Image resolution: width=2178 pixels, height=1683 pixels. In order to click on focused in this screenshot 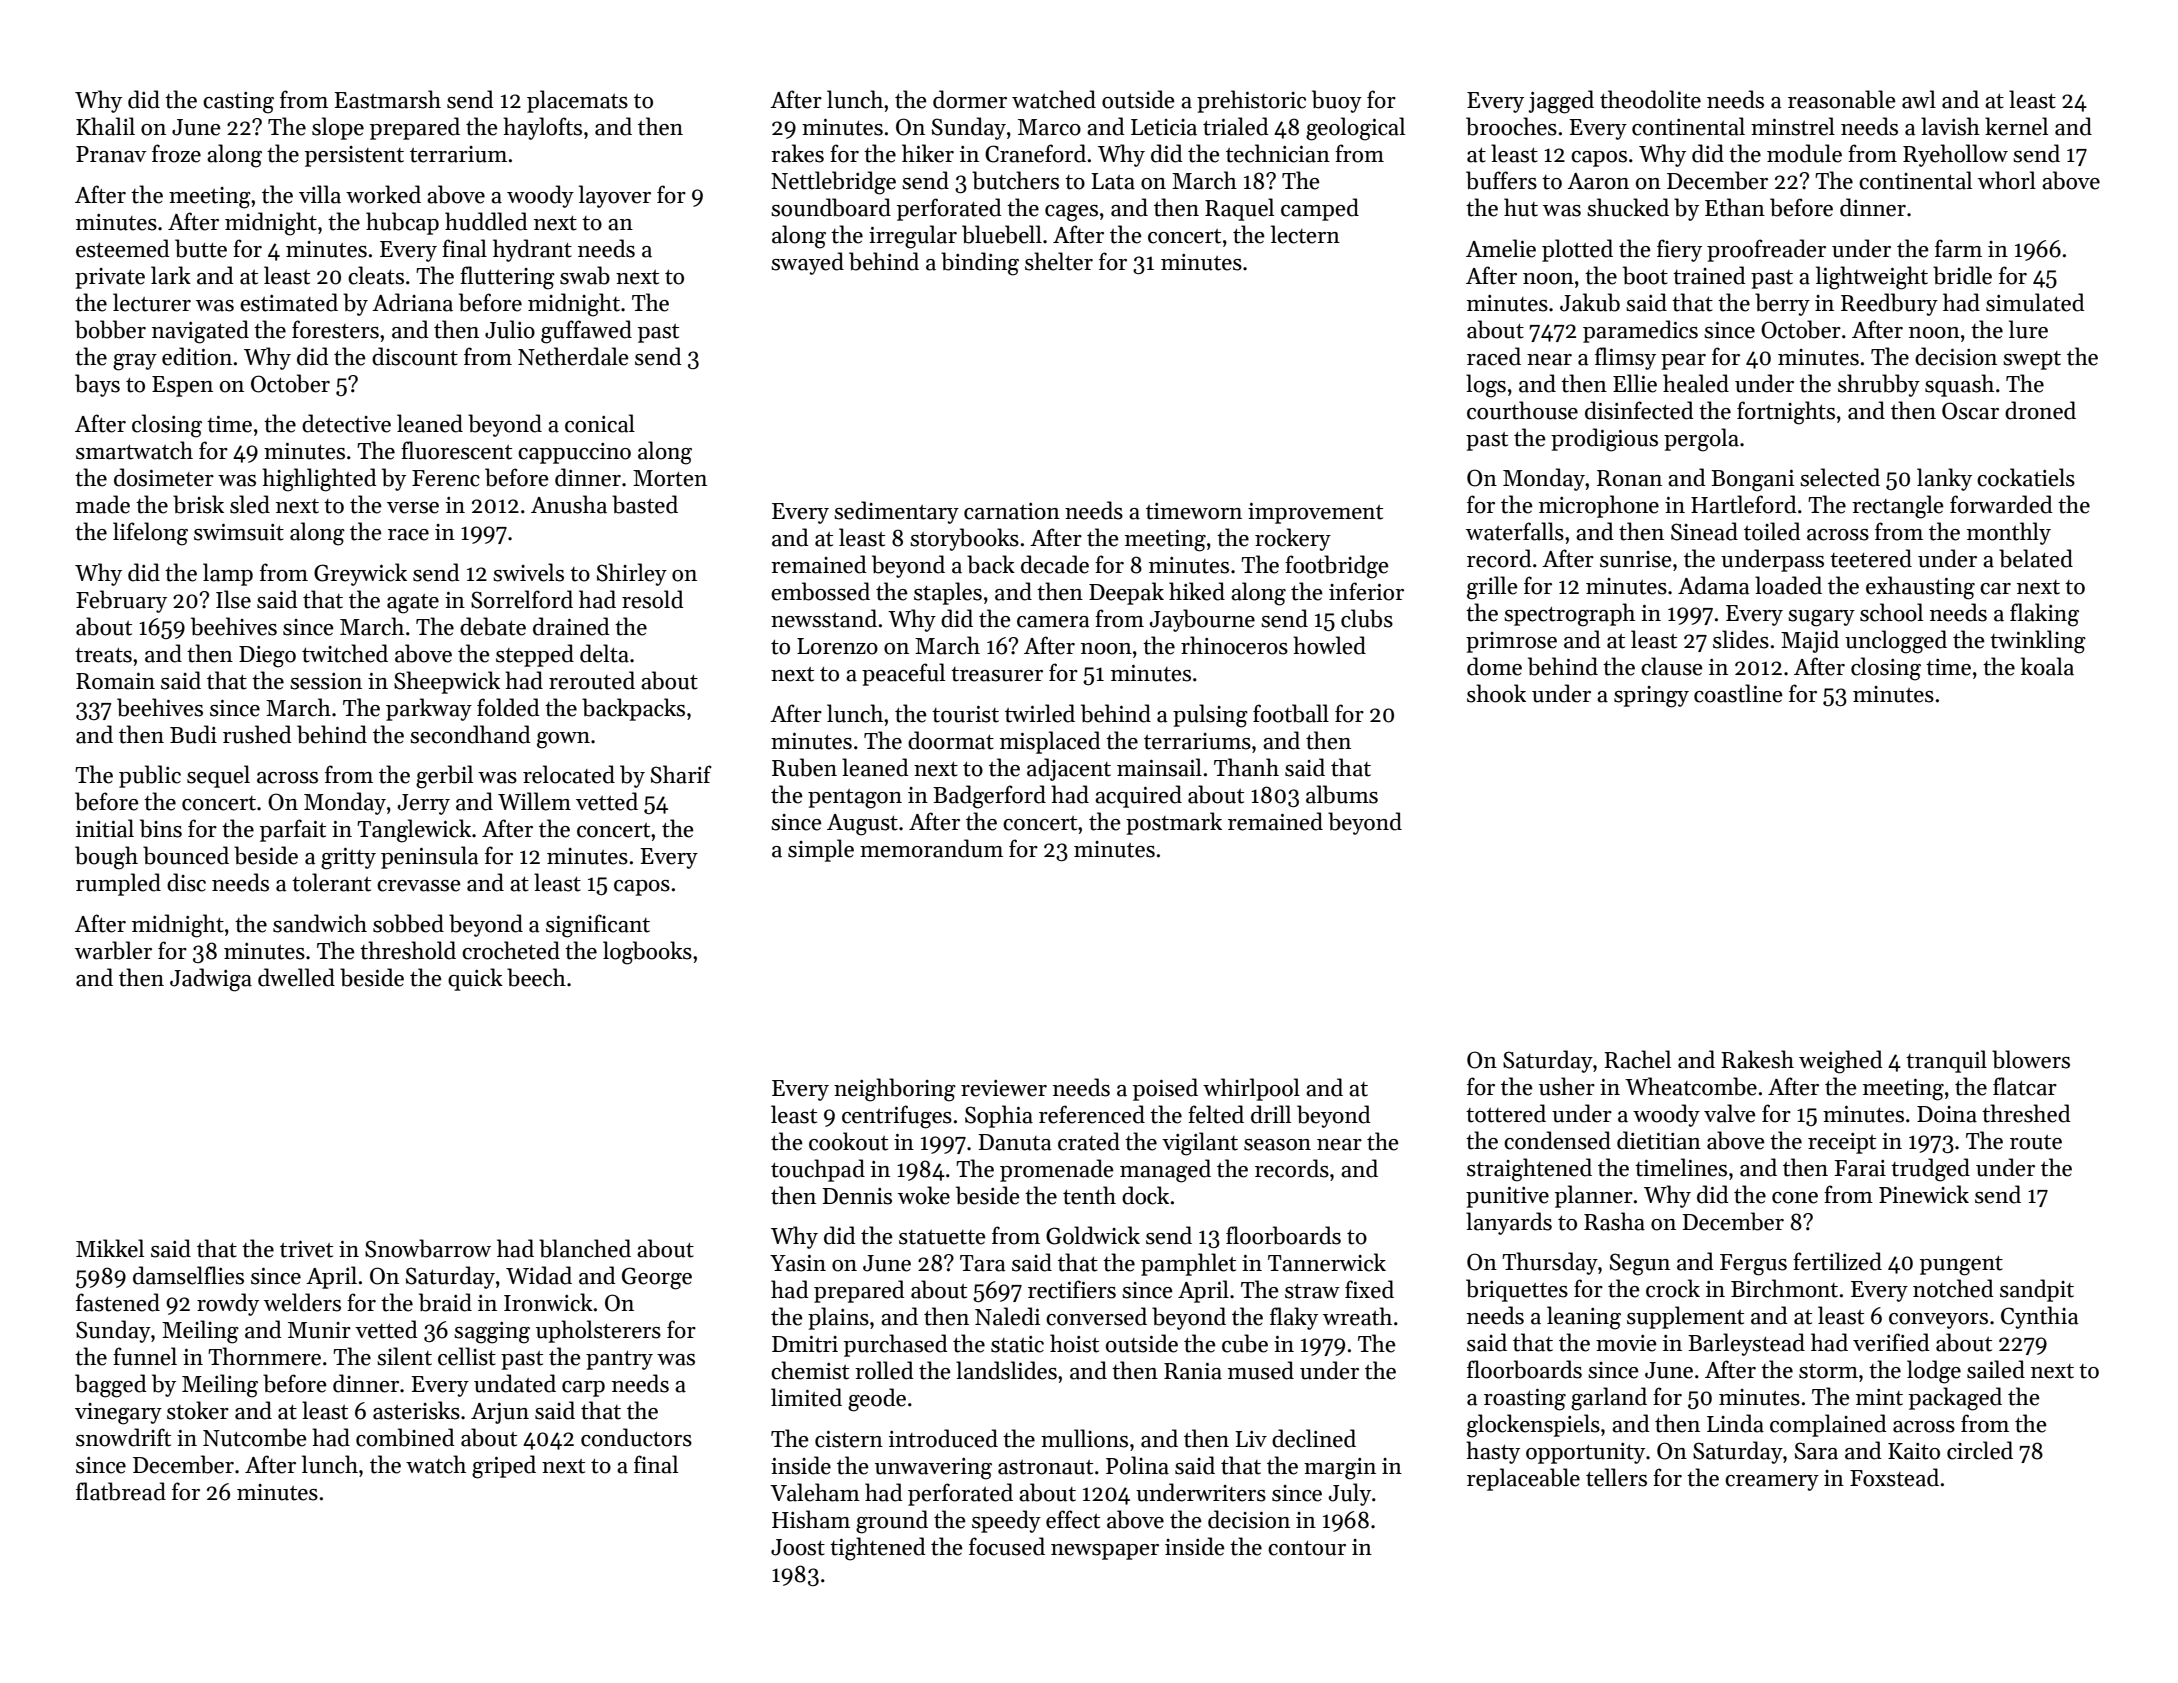, I will do `click(1007, 1546)`.
